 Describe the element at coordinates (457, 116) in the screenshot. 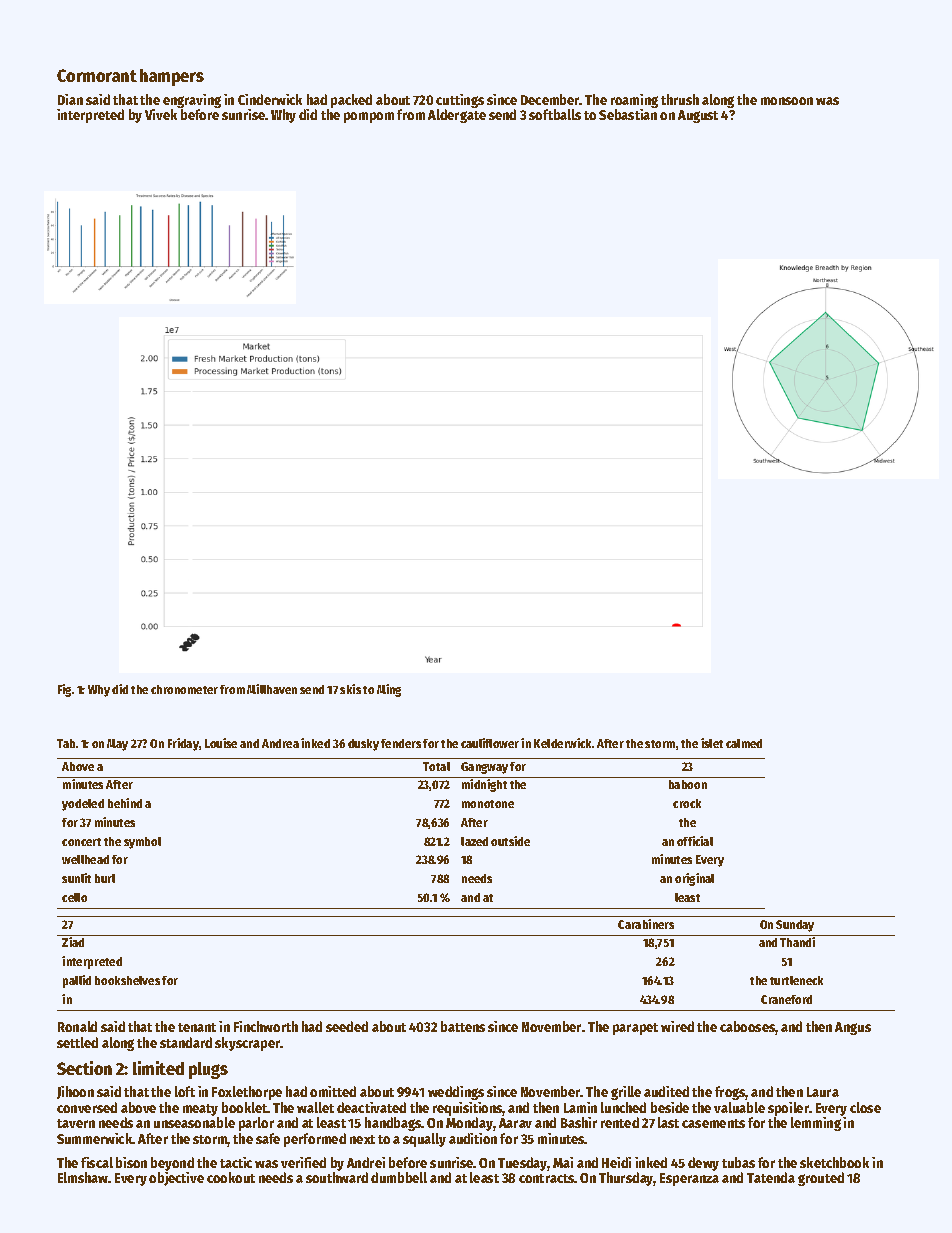

I see `Aldergate` at that location.
